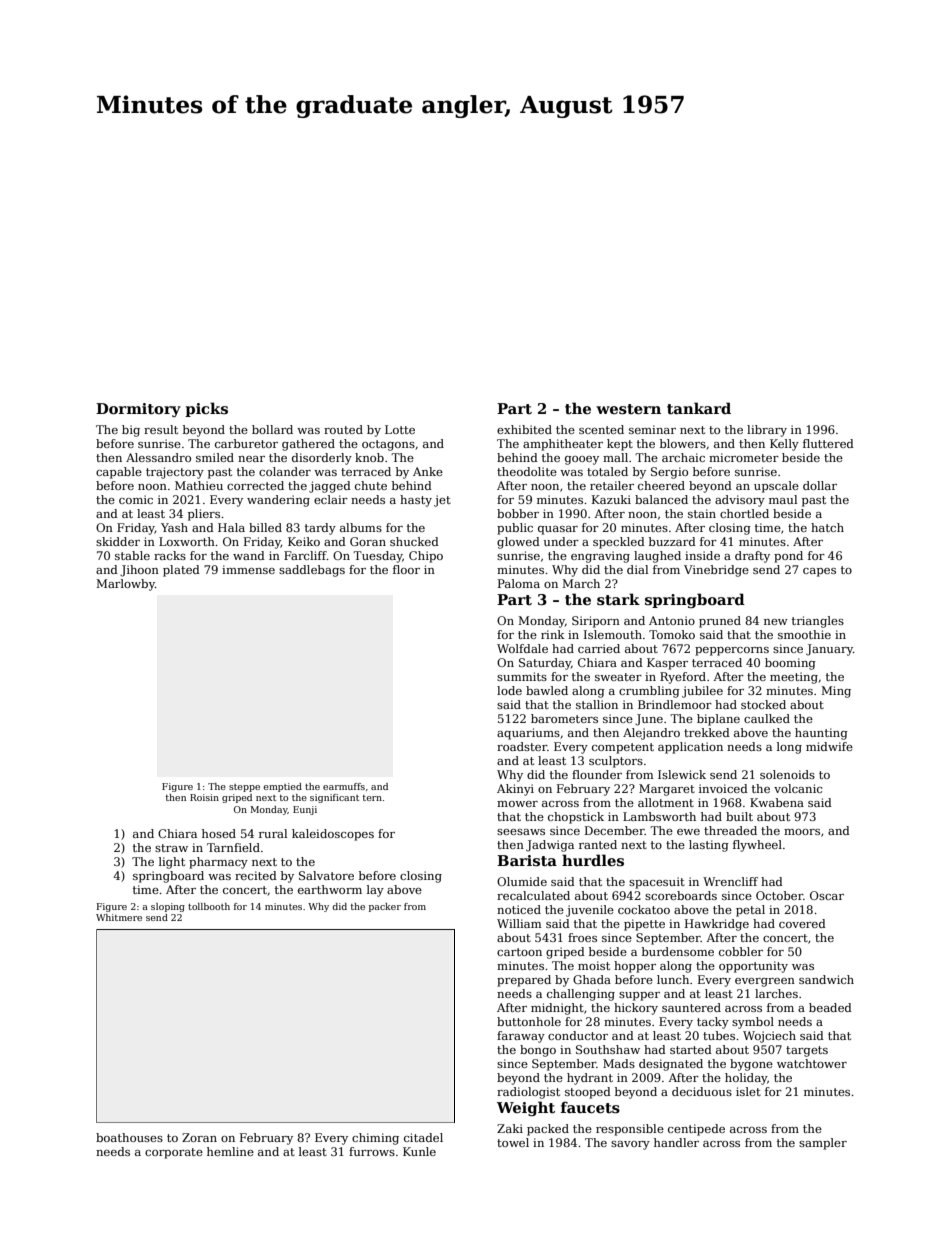 This image has height=1233, width=952. What do you see at coordinates (171, 848) in the image?
I see `straw` at bounding box center [171, 848].
